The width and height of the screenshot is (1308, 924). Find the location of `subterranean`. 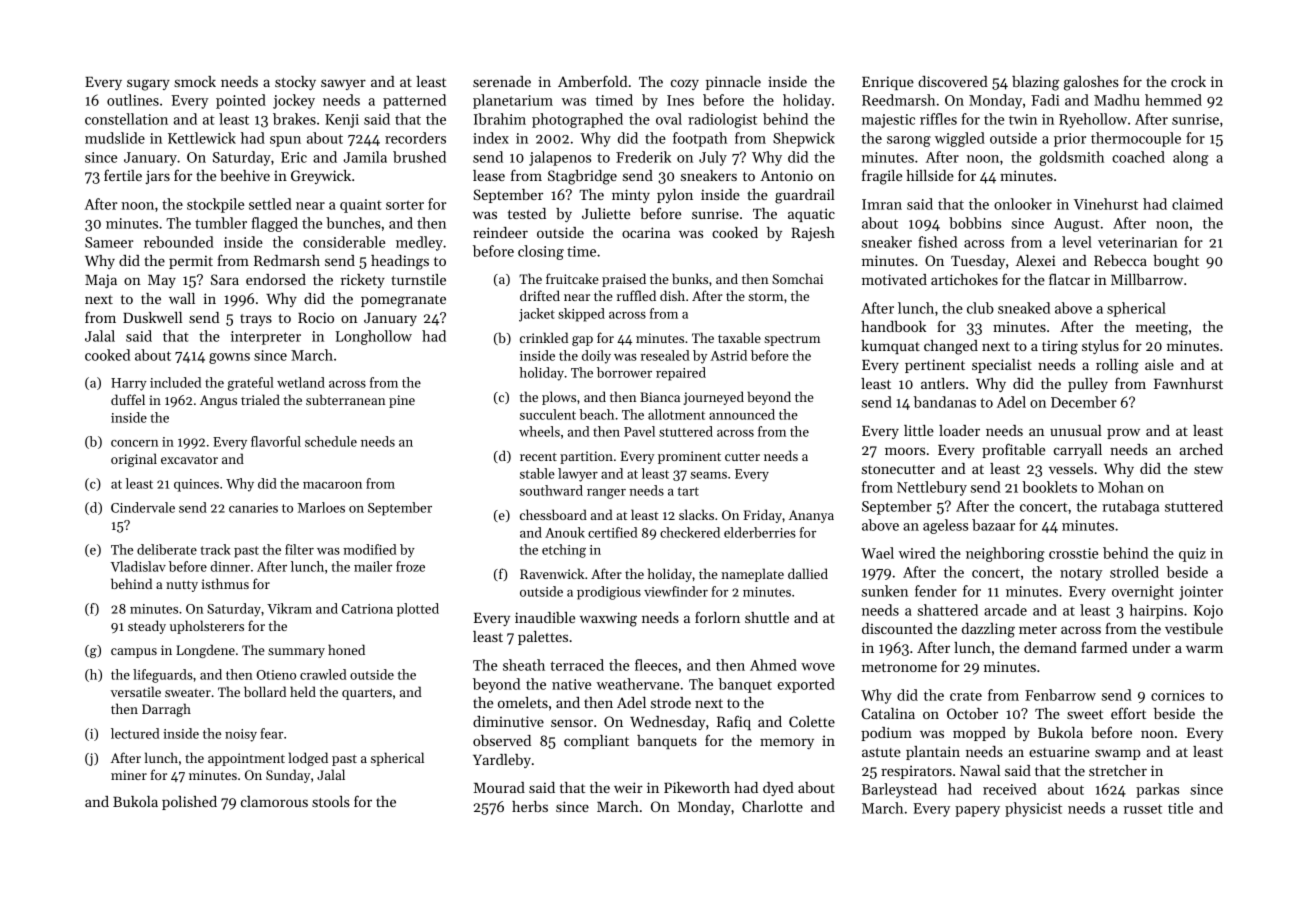

subterranean is located at coordinates (345, 399).
